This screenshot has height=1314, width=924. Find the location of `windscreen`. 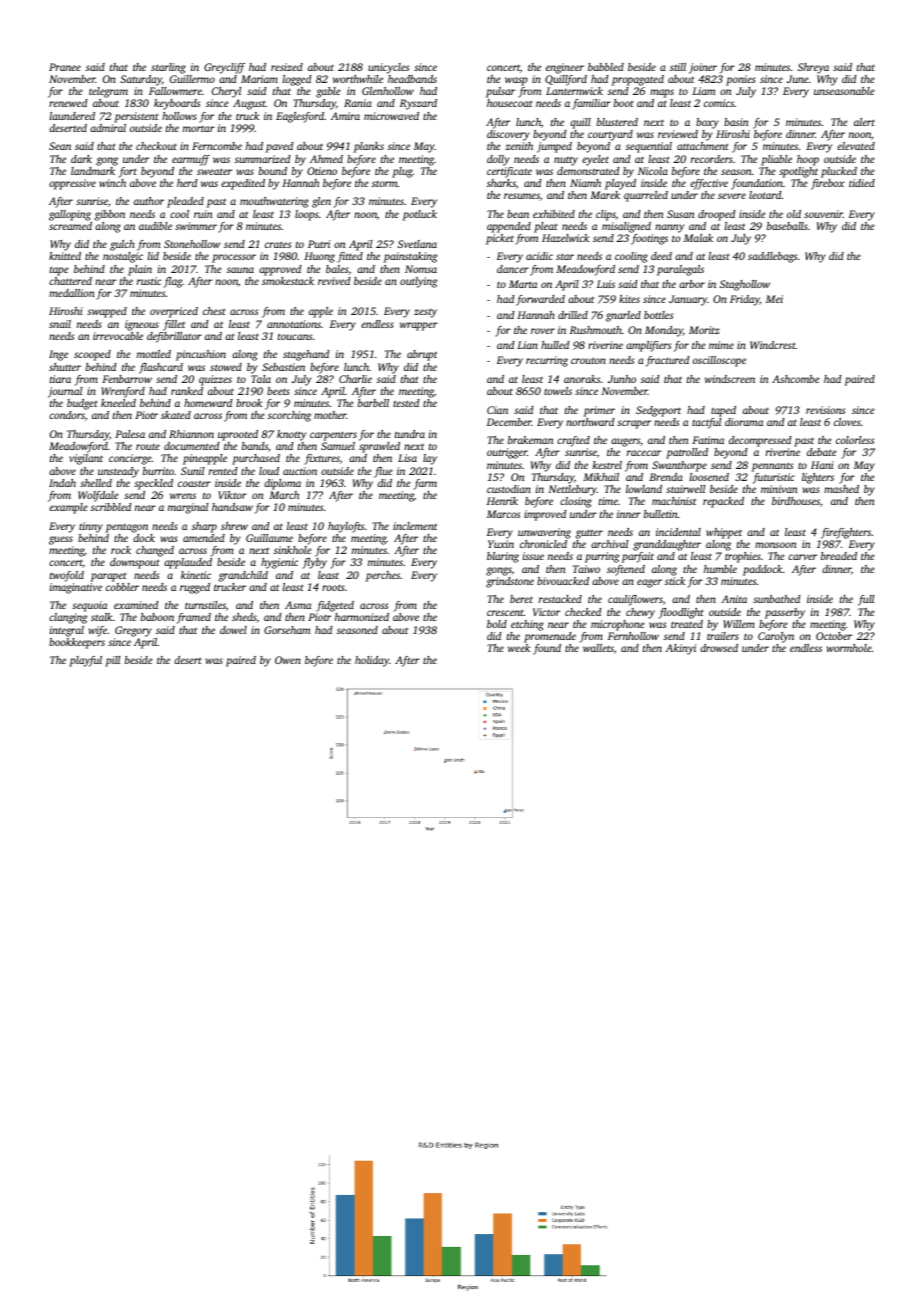

windscreen is located at coordinates (730, 379).
